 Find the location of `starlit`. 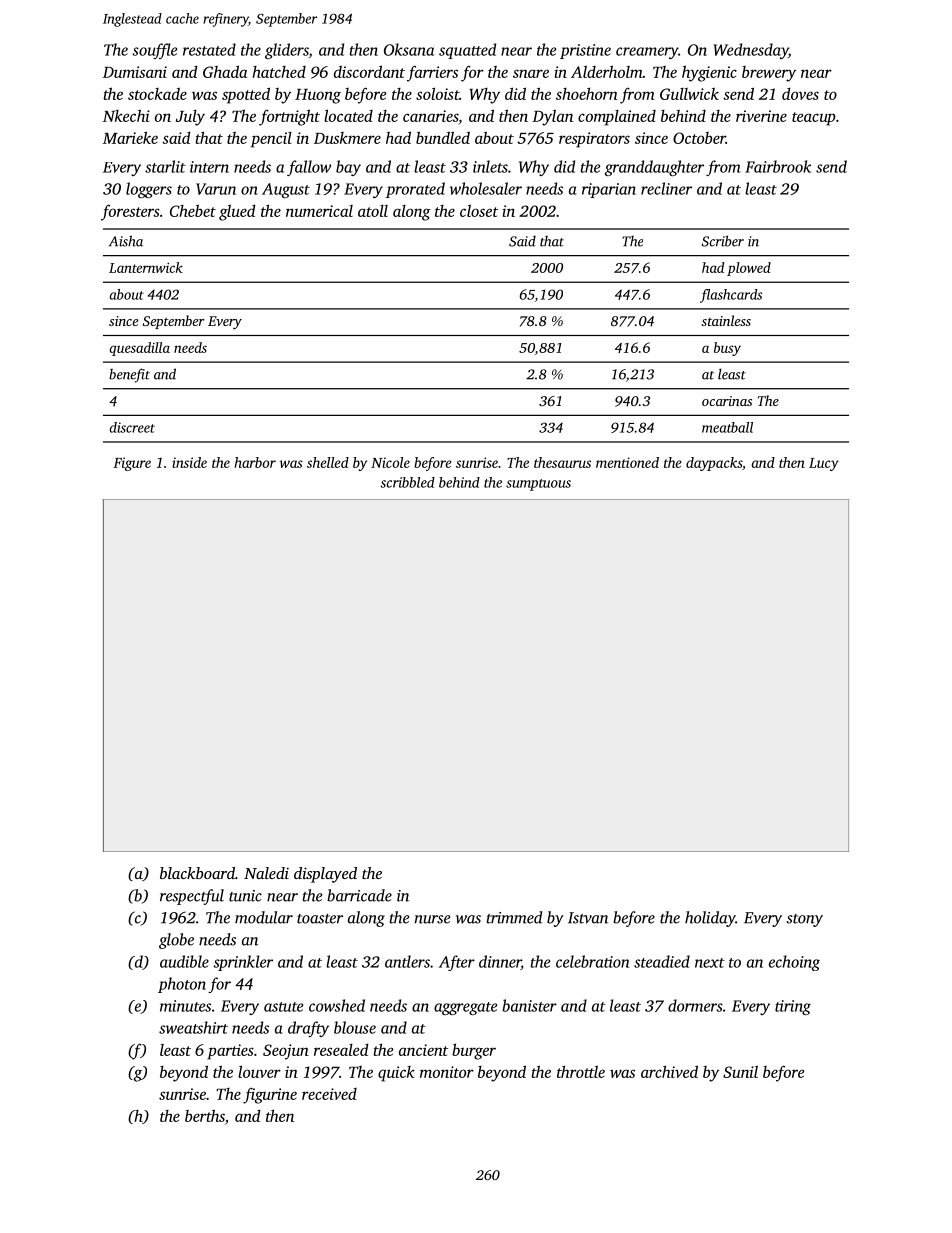

starlit is located at coordinates (165, 166).
